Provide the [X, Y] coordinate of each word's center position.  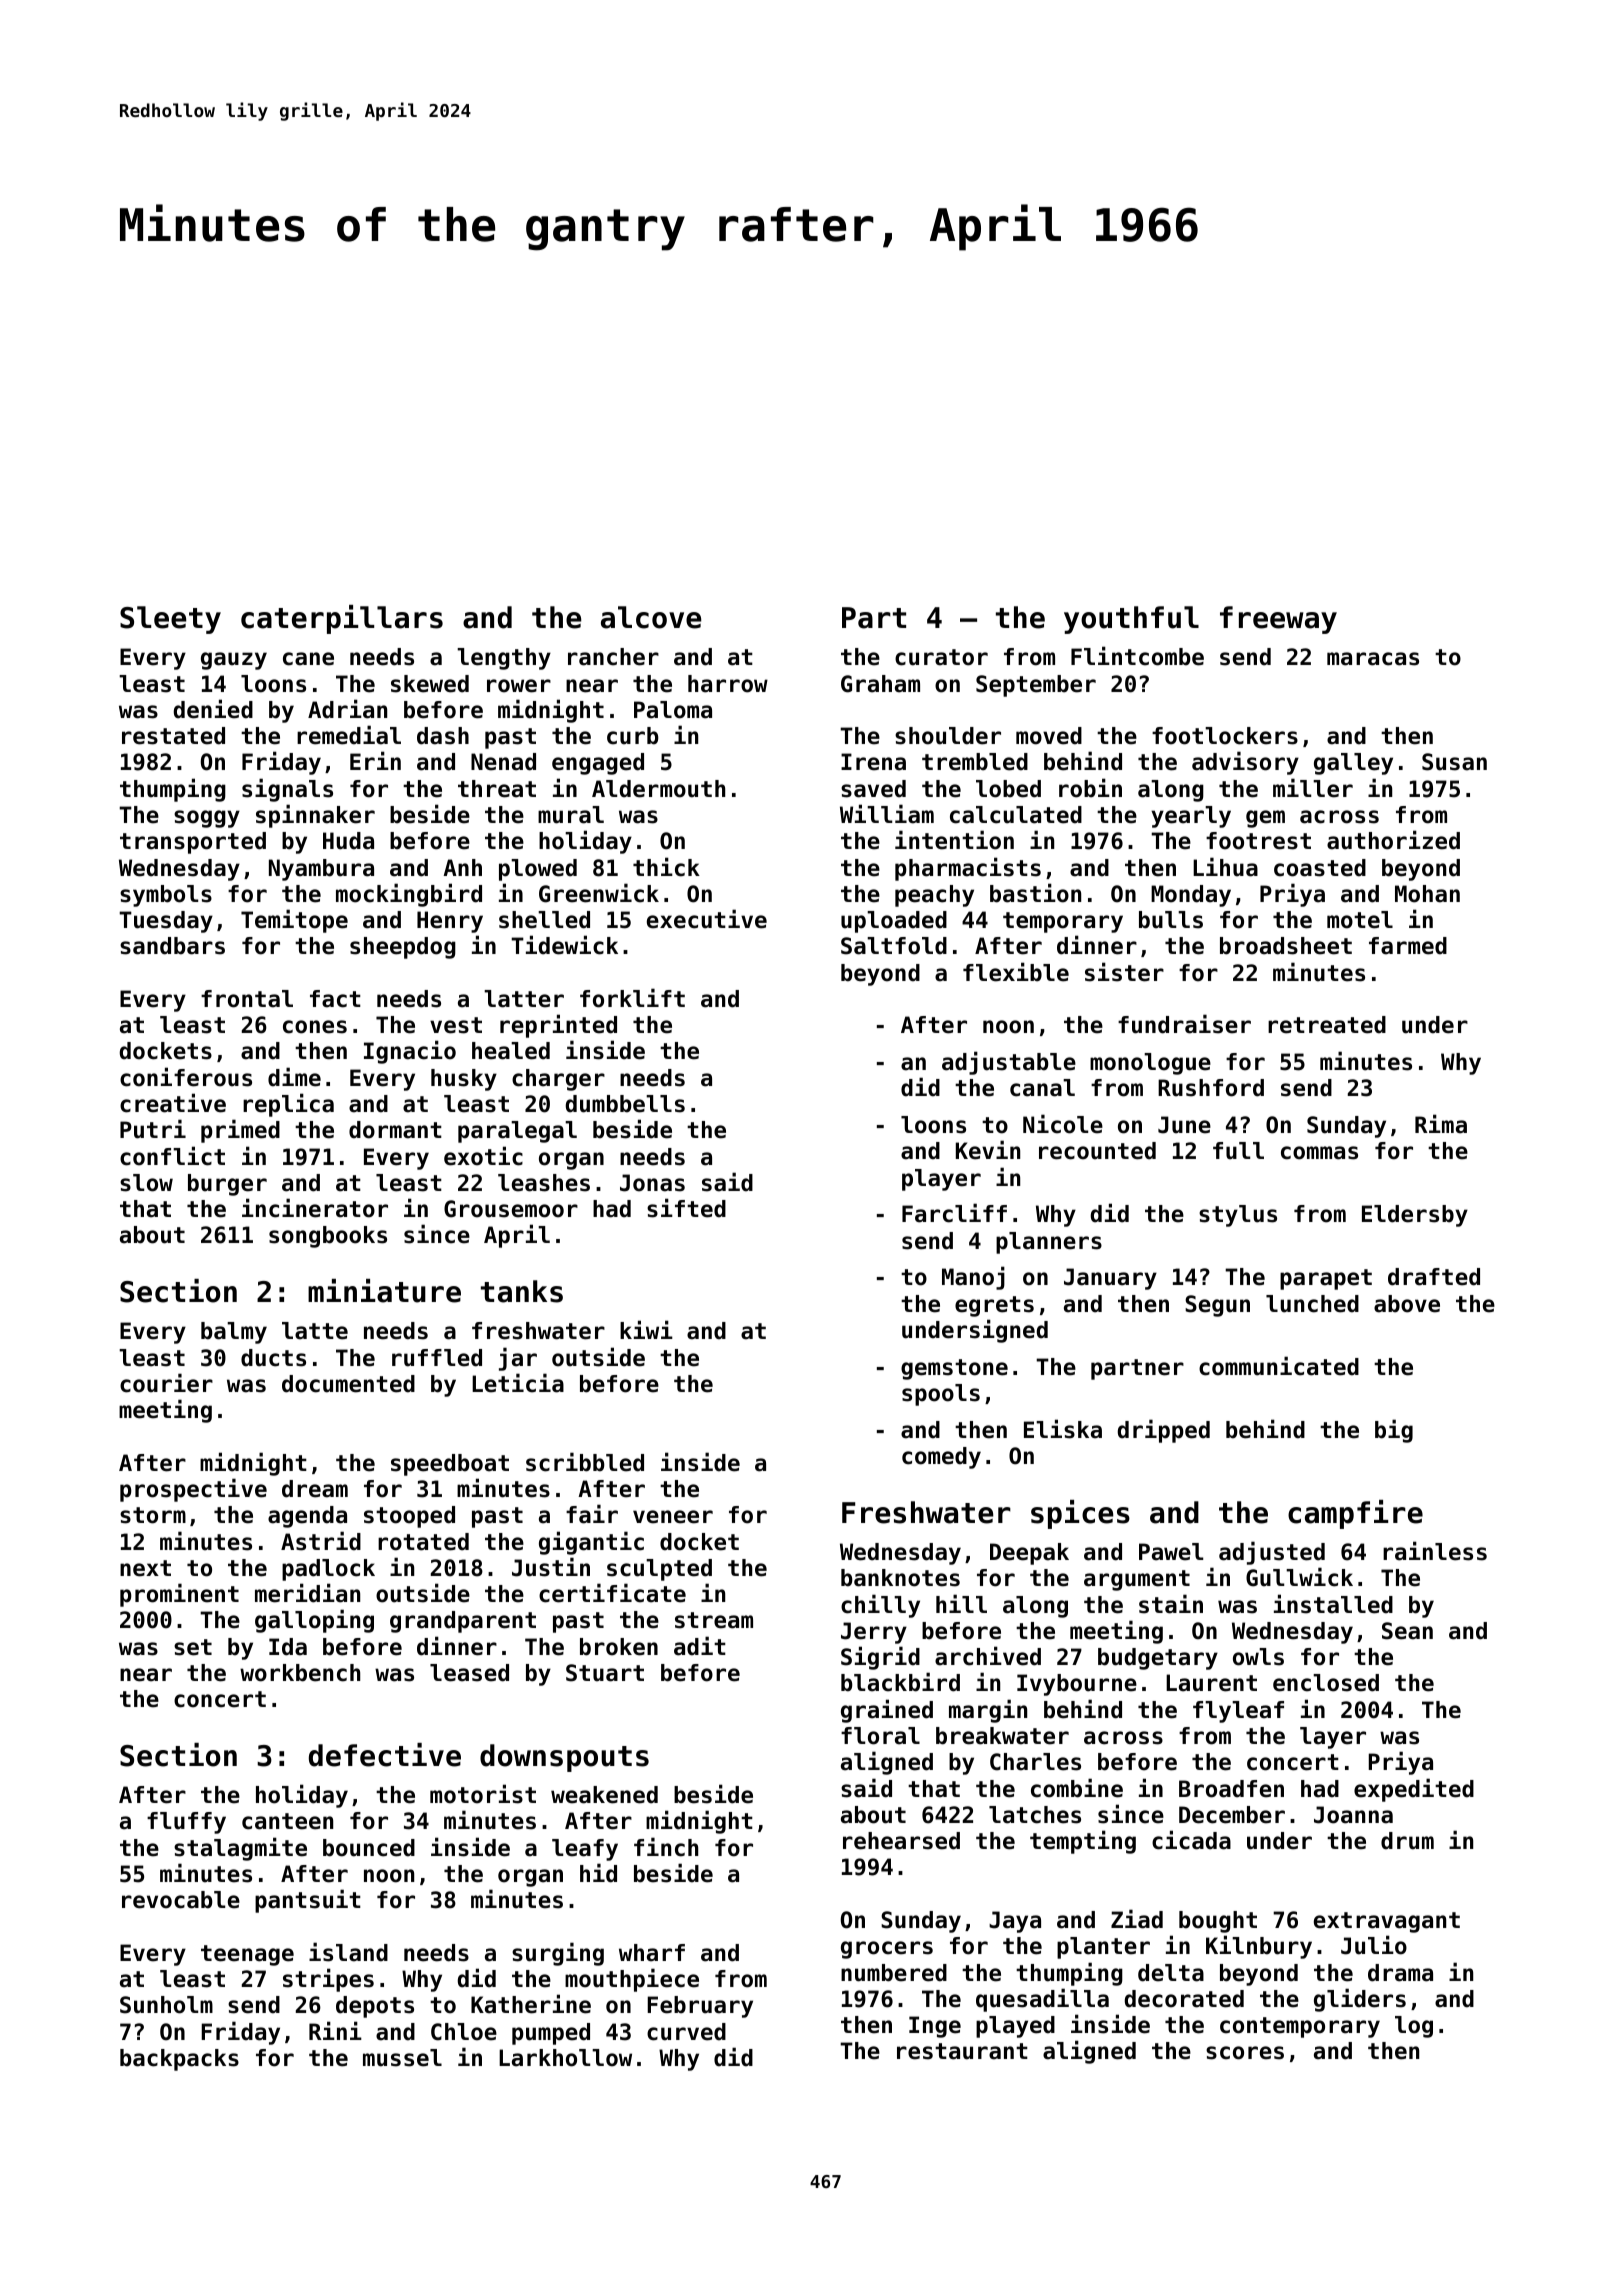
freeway [1278, 620]
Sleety [170, 620]
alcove [651, 617]
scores [1245, 2053]
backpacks [179, 2060]
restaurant [962, 2051]
